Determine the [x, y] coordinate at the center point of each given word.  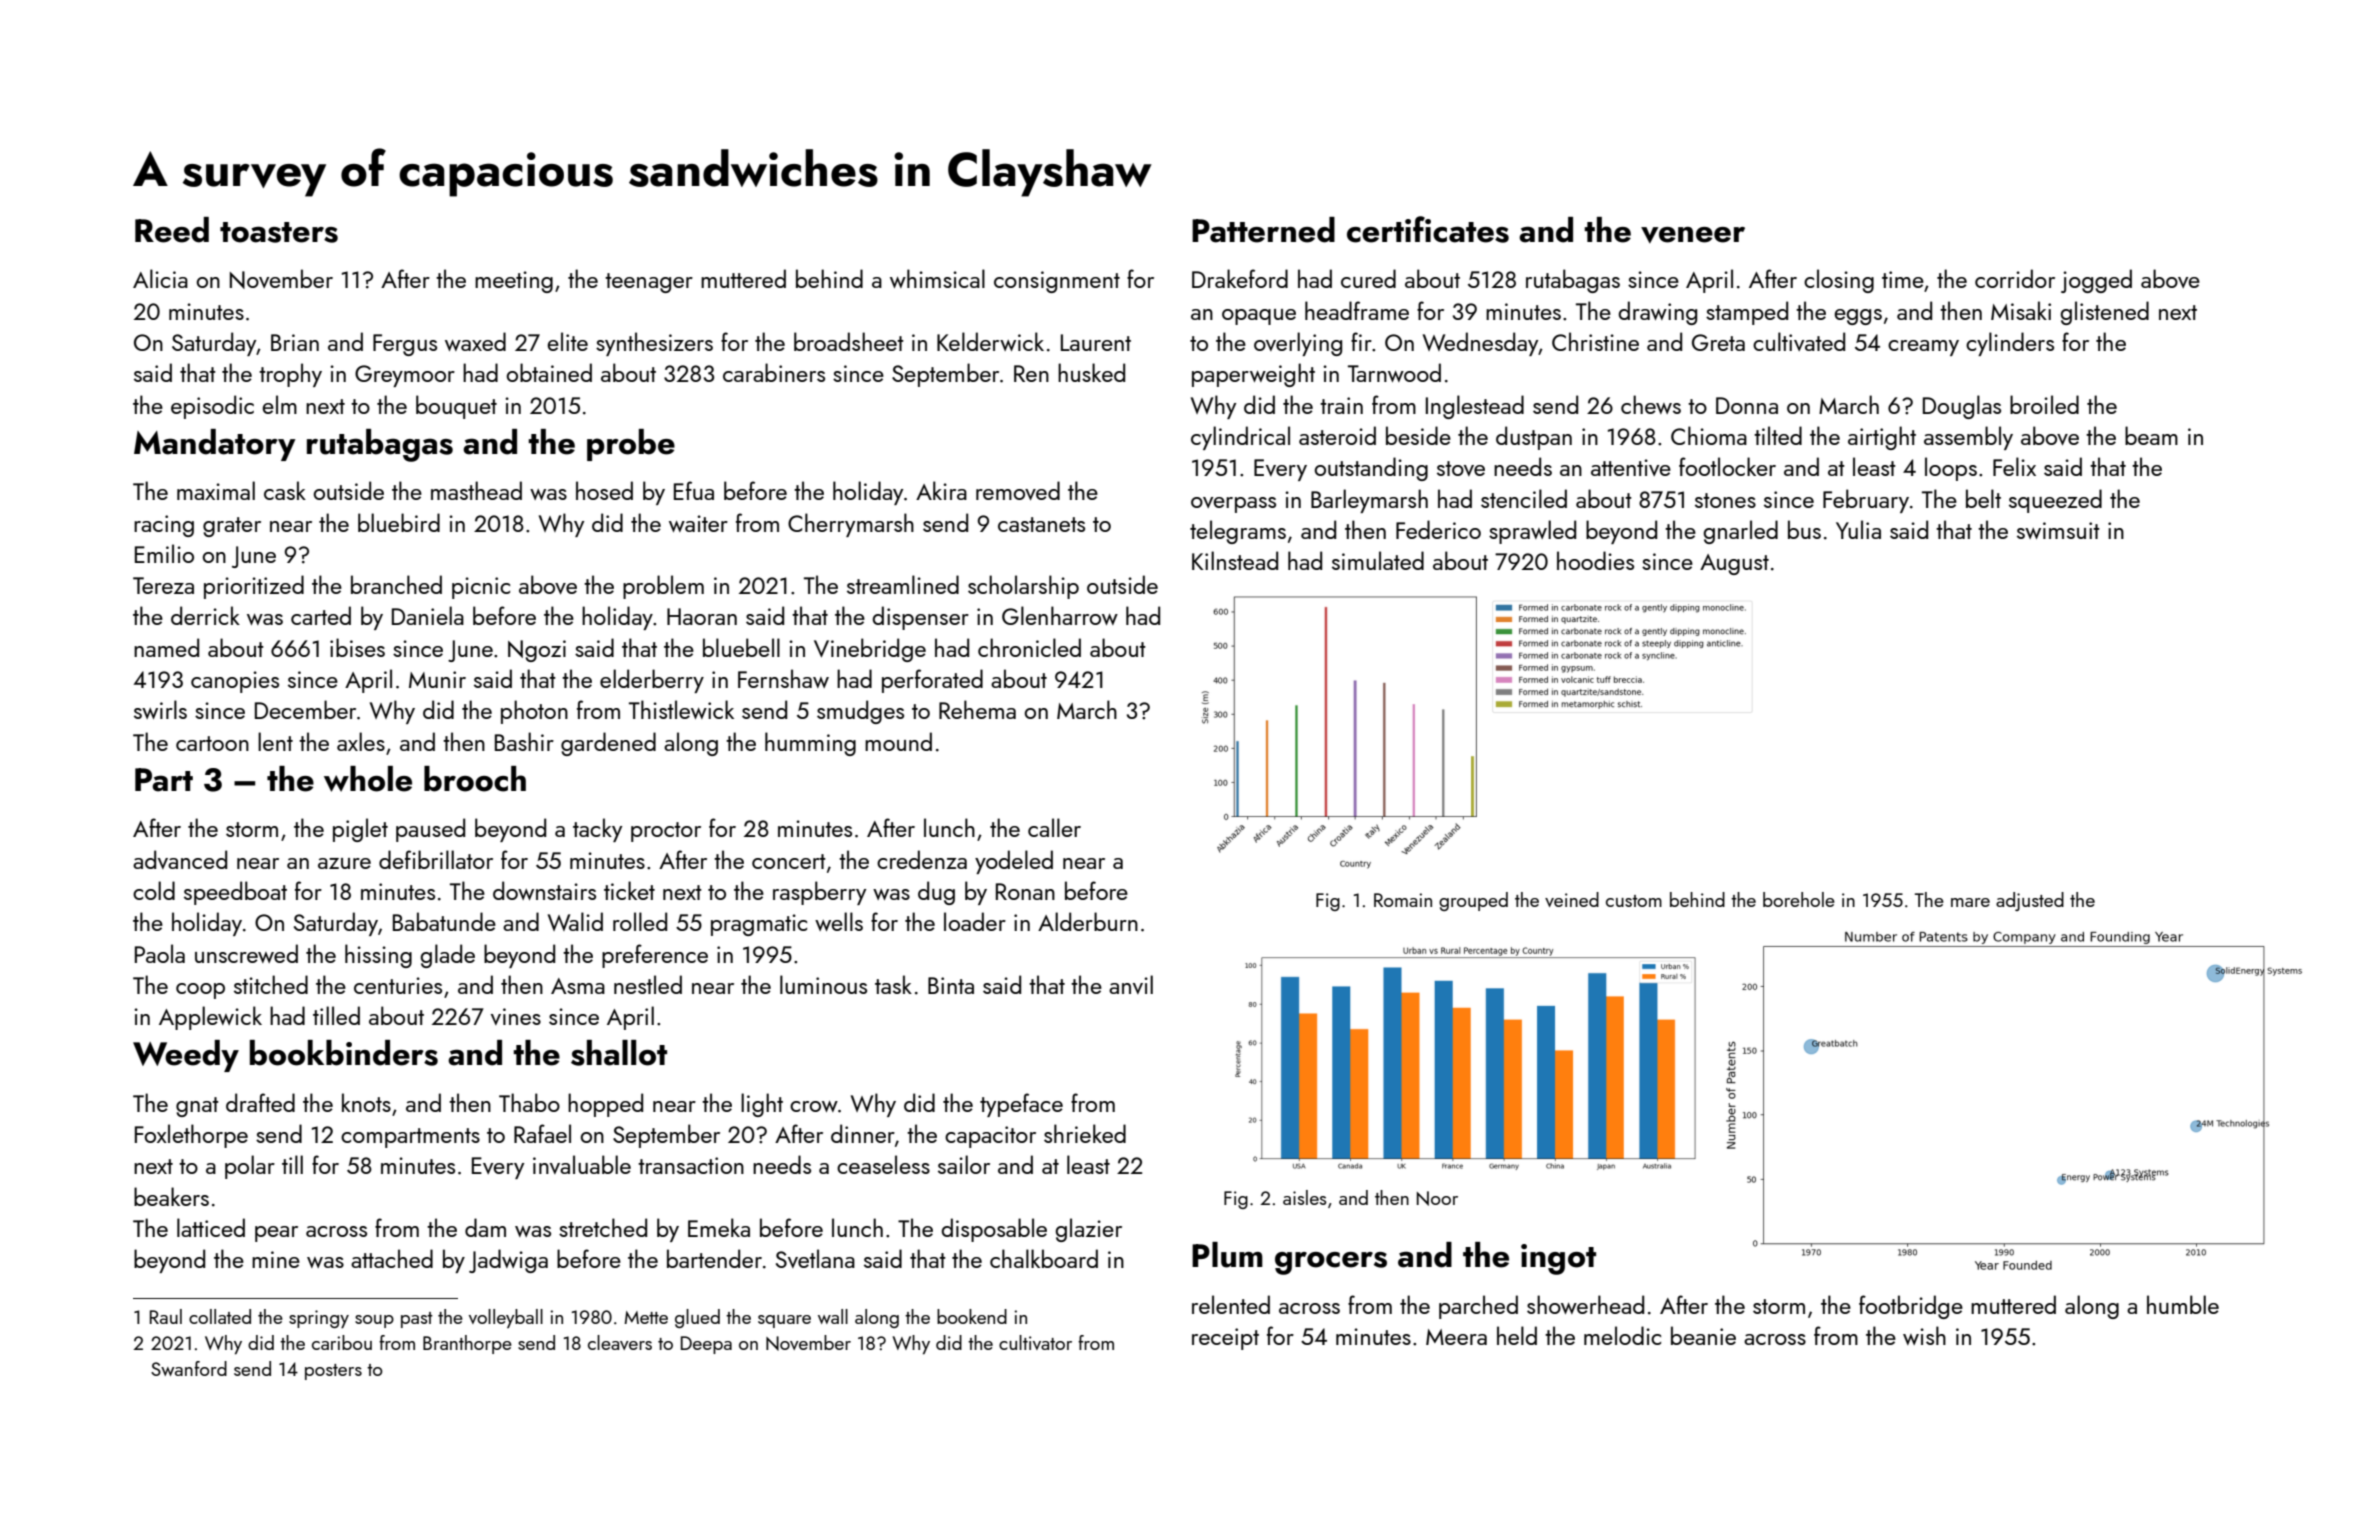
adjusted [2030, 901]
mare [1970, 902]
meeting [514, 282]
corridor [2015, 278]
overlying [1298, 344]
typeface [1021, 1105]
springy [319, 1319]
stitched [271, 984]
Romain [1403, 900]
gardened [608, 744]
